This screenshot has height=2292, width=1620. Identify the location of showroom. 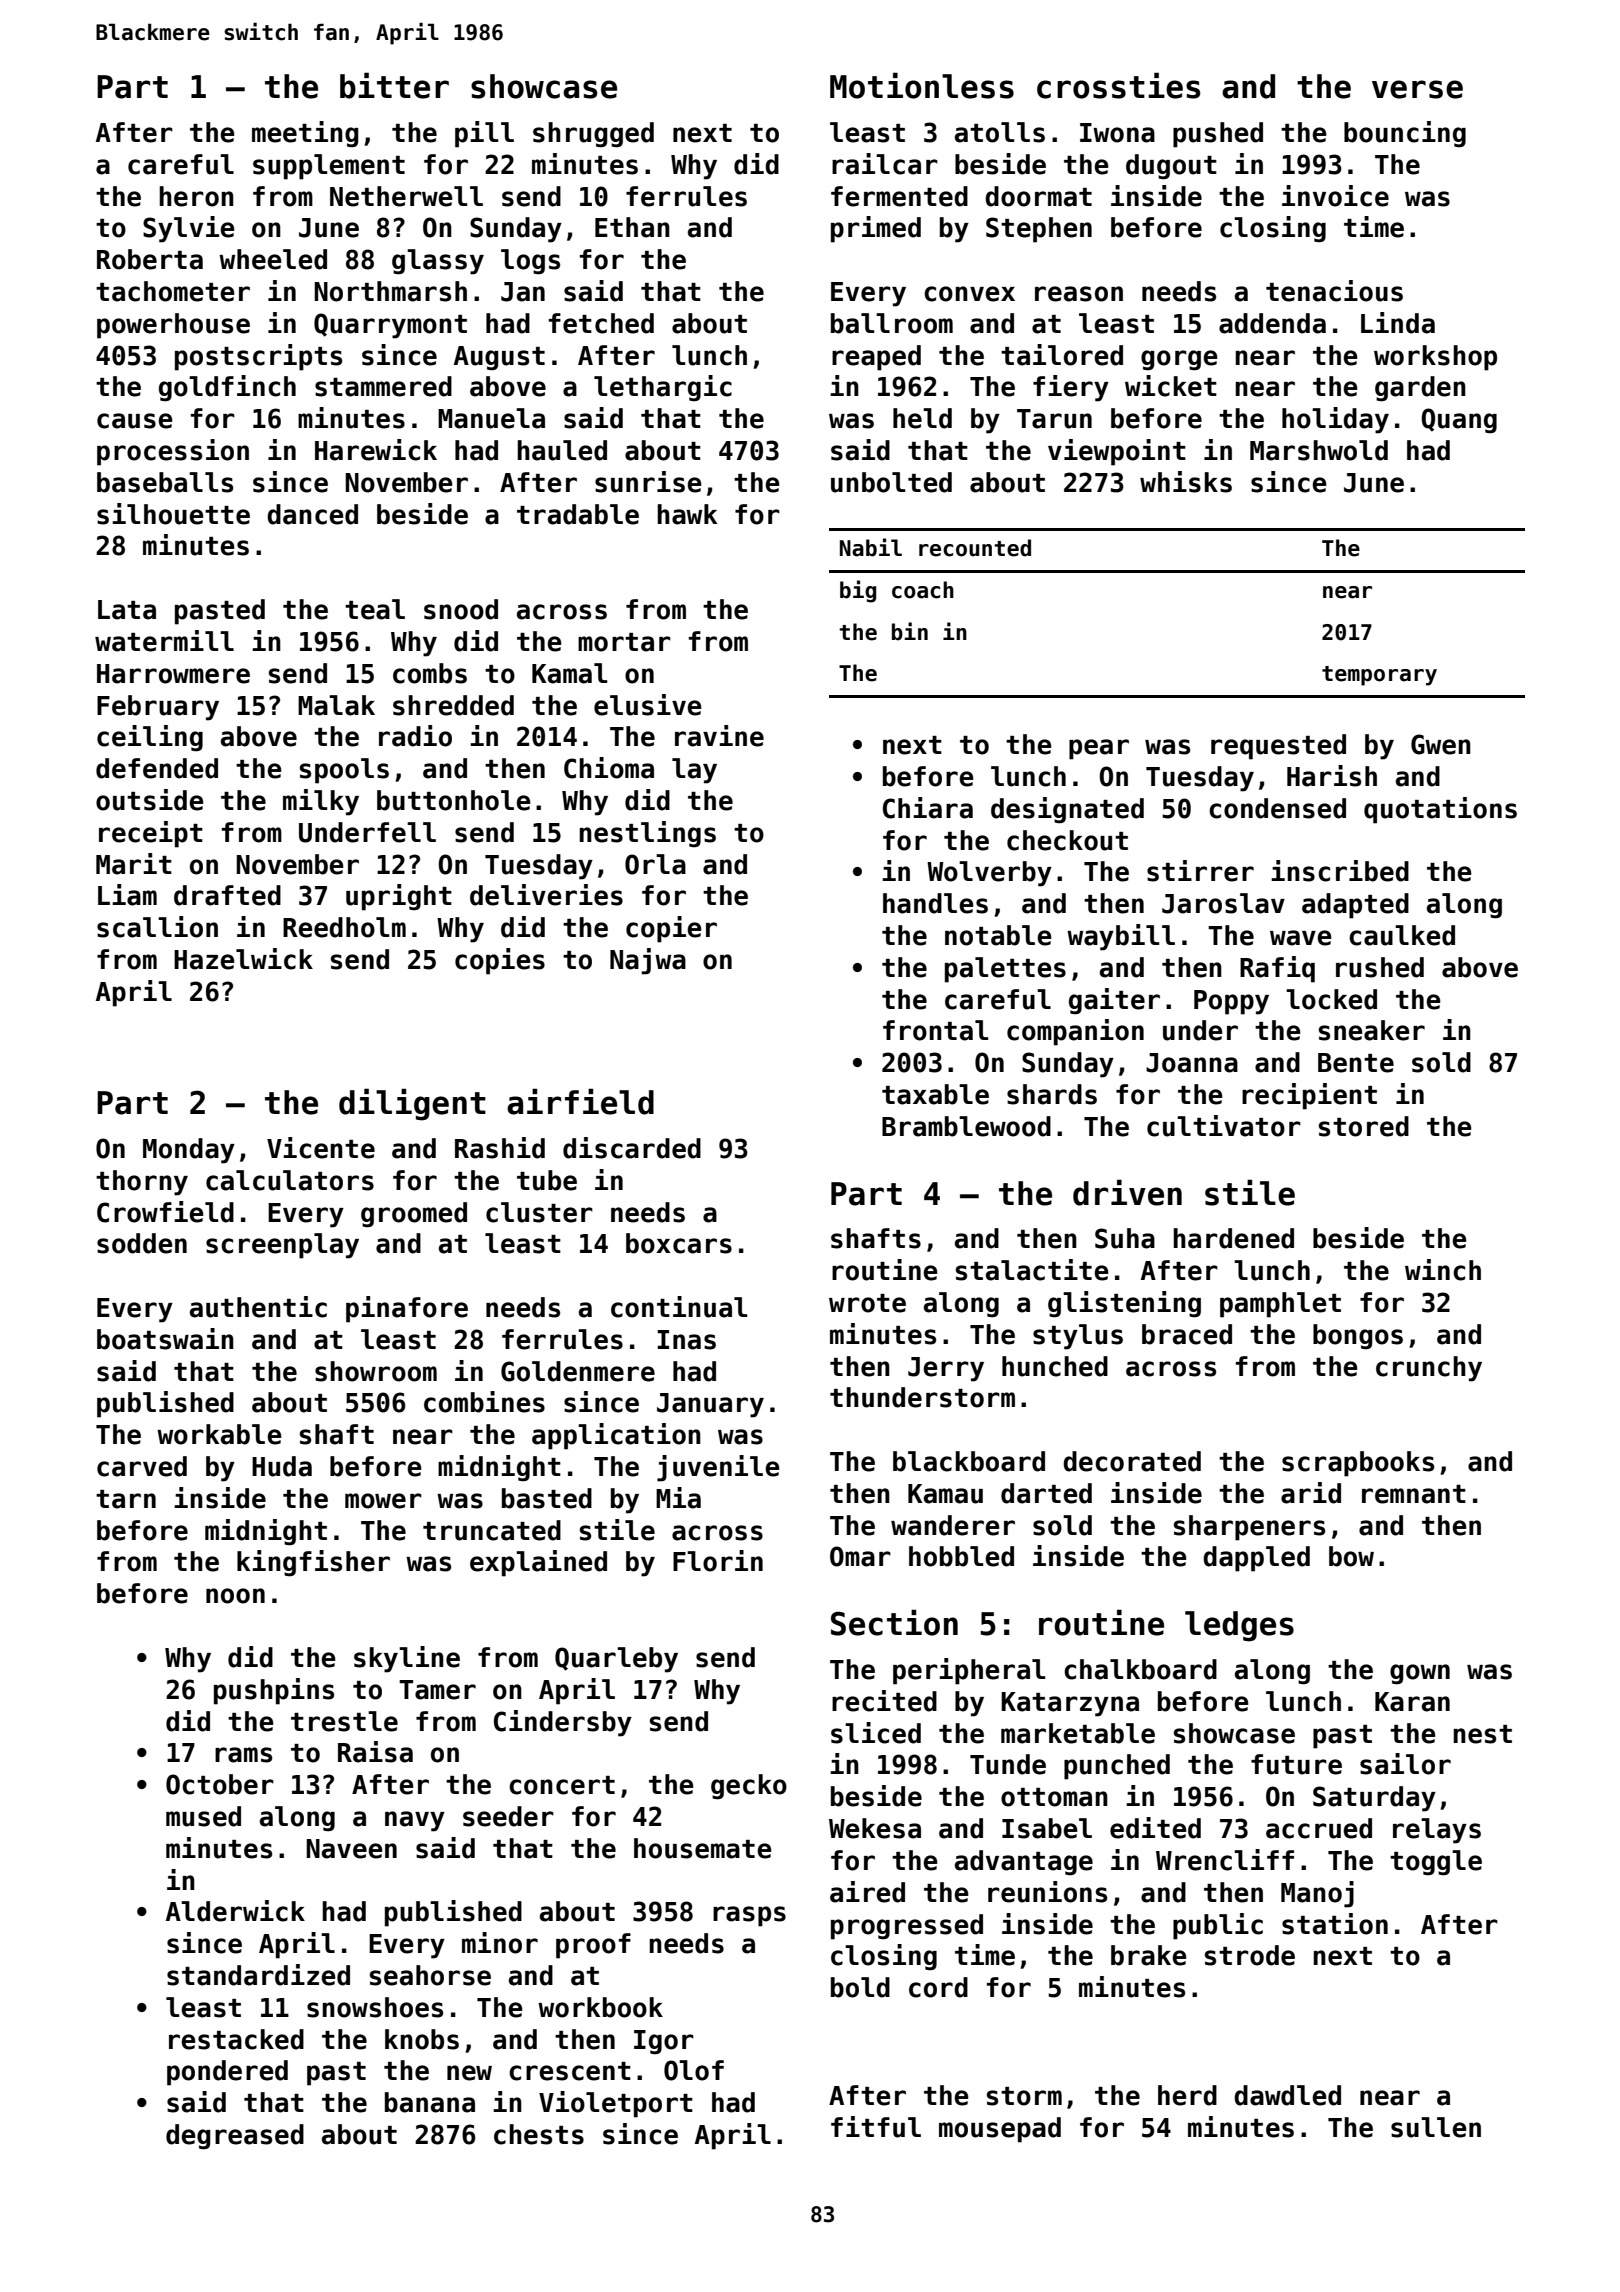
(376, 1371).
